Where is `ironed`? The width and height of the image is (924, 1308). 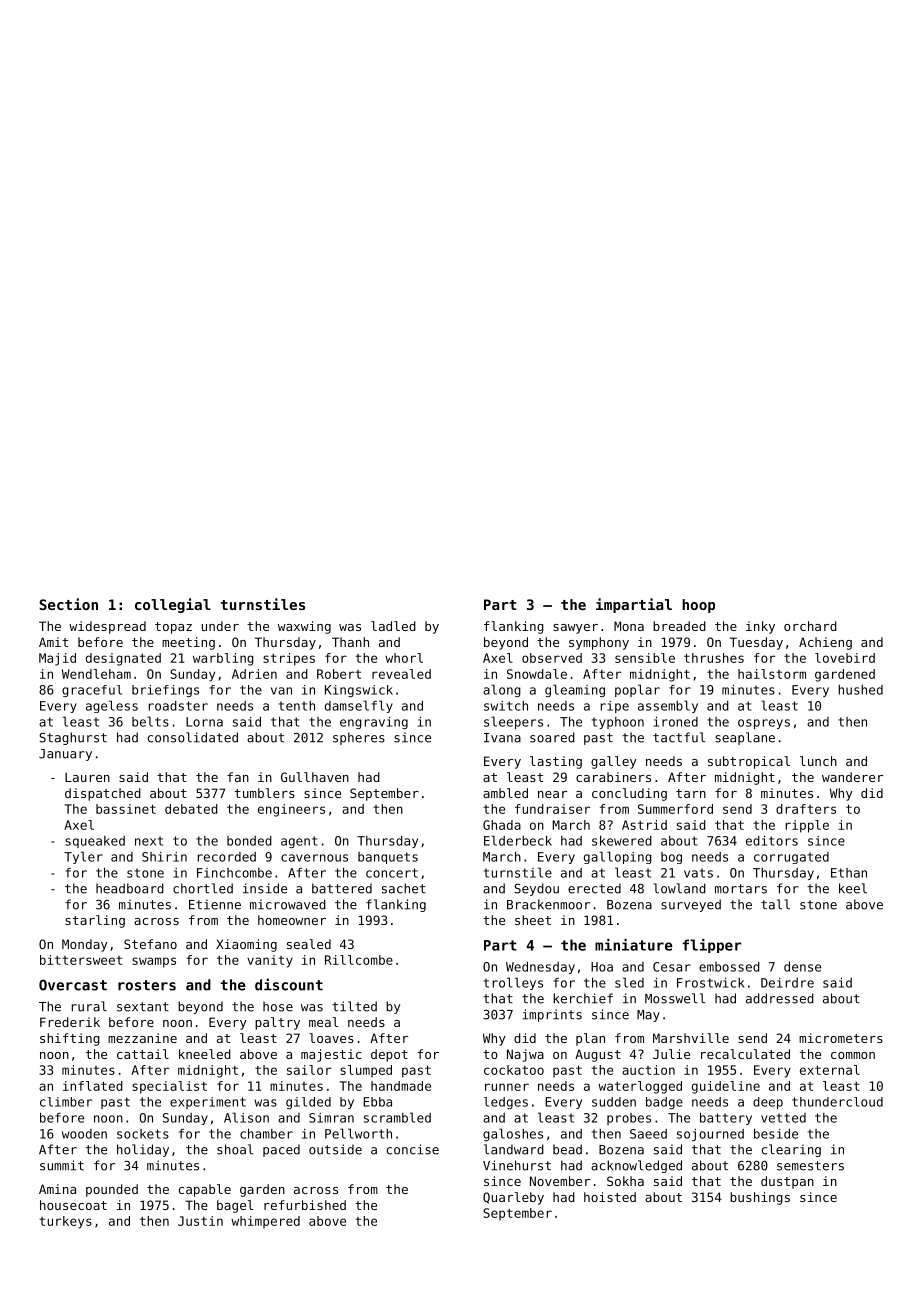 ironed is located at coordinates (676, 722).
